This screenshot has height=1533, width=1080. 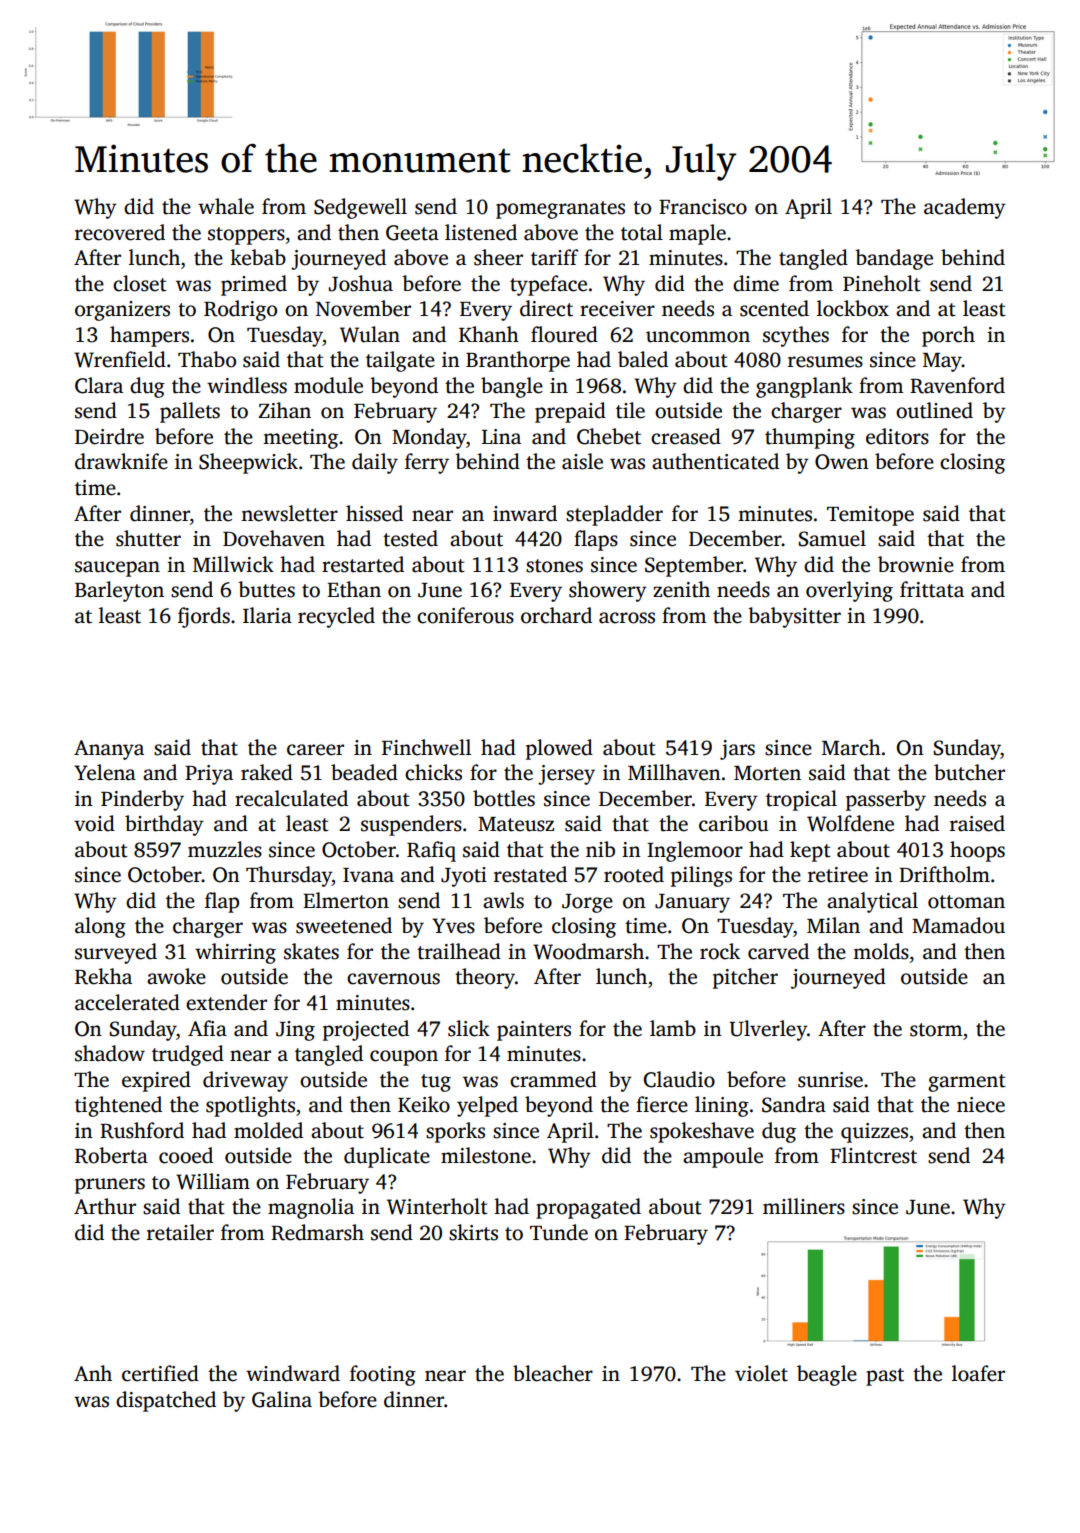 I want to click on butcher, so click(x=969, y=772).
